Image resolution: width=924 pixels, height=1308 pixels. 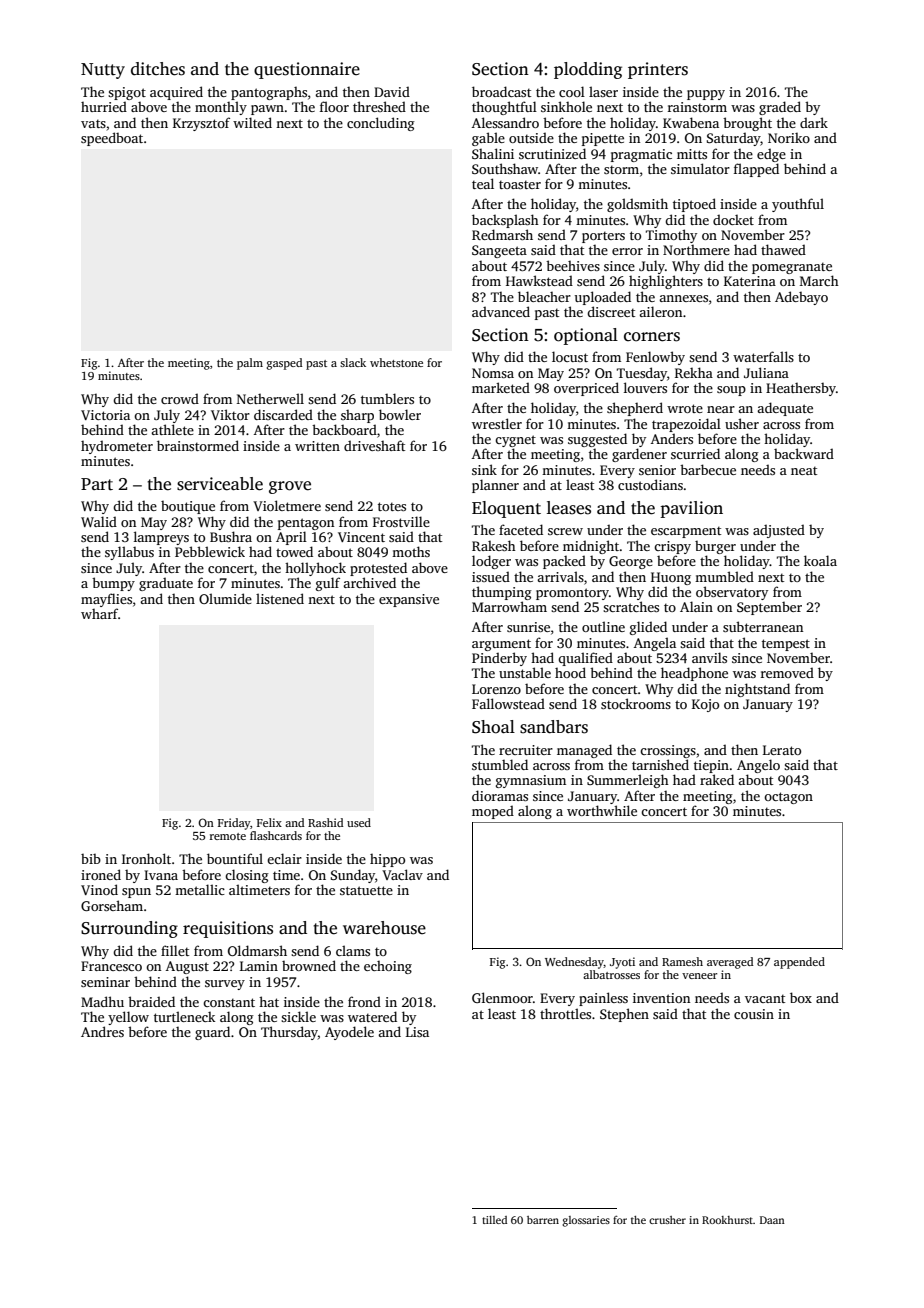 What do you see at coordinates (496, 689) in the screenshot?
I see `Lorenzo` at bounding box center [496, 689].
